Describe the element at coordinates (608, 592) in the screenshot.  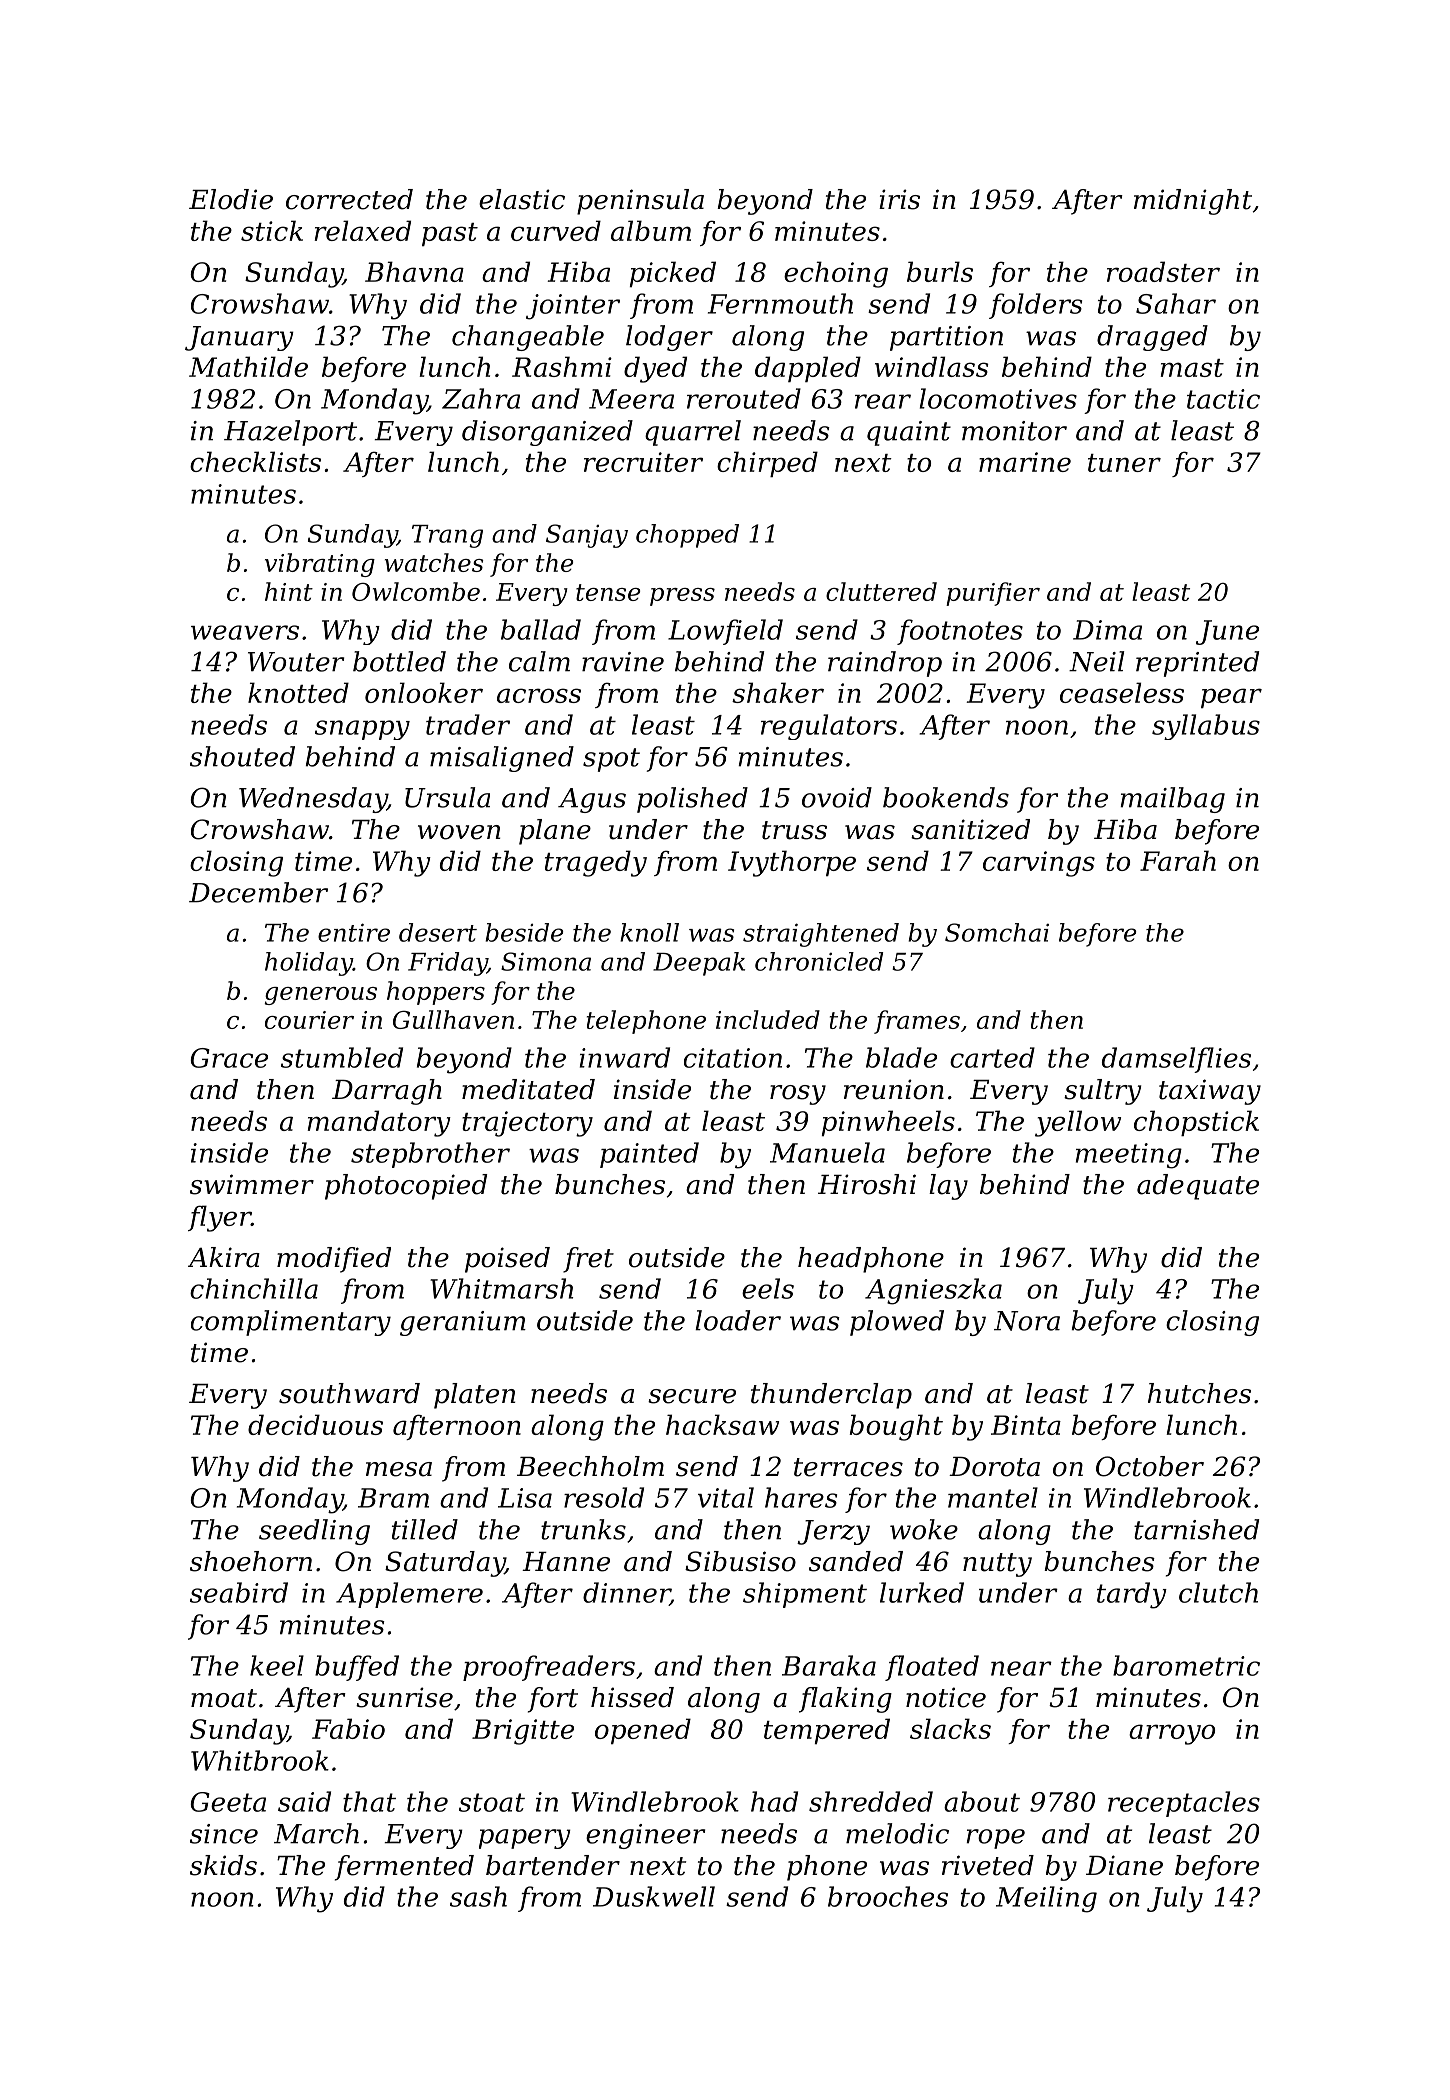
I see `tense` at that location.
